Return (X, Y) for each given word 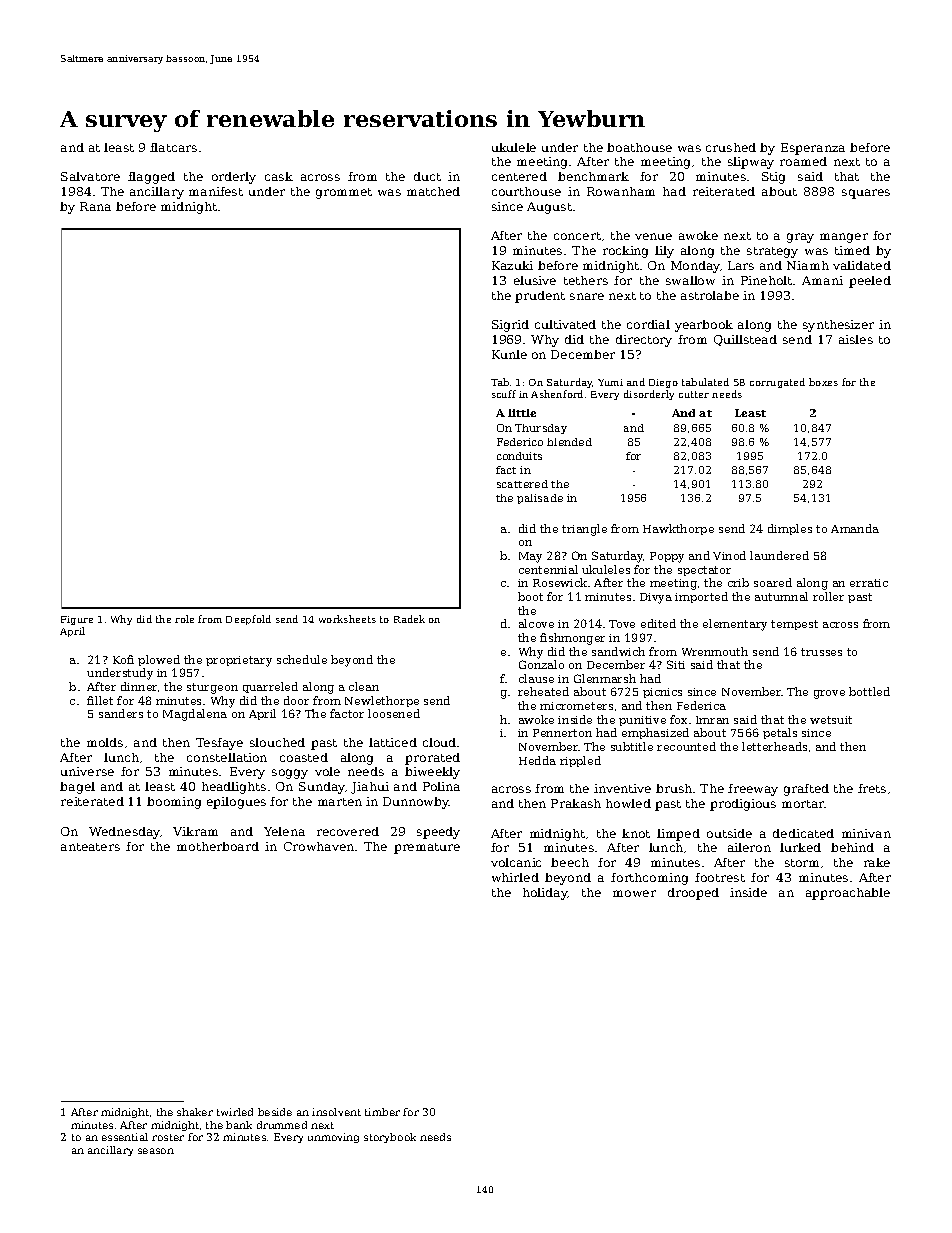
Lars (741, 265)
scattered (522, 484)
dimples (790, 529)
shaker (195, 1112)
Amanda (855, 528)
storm (802, 863)
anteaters (90, 847)
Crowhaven (319, 846)
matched (433, 191)
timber (382, 1112)
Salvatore (90, 176)
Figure (77, 620)
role (184, 619)
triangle (584, 530)
